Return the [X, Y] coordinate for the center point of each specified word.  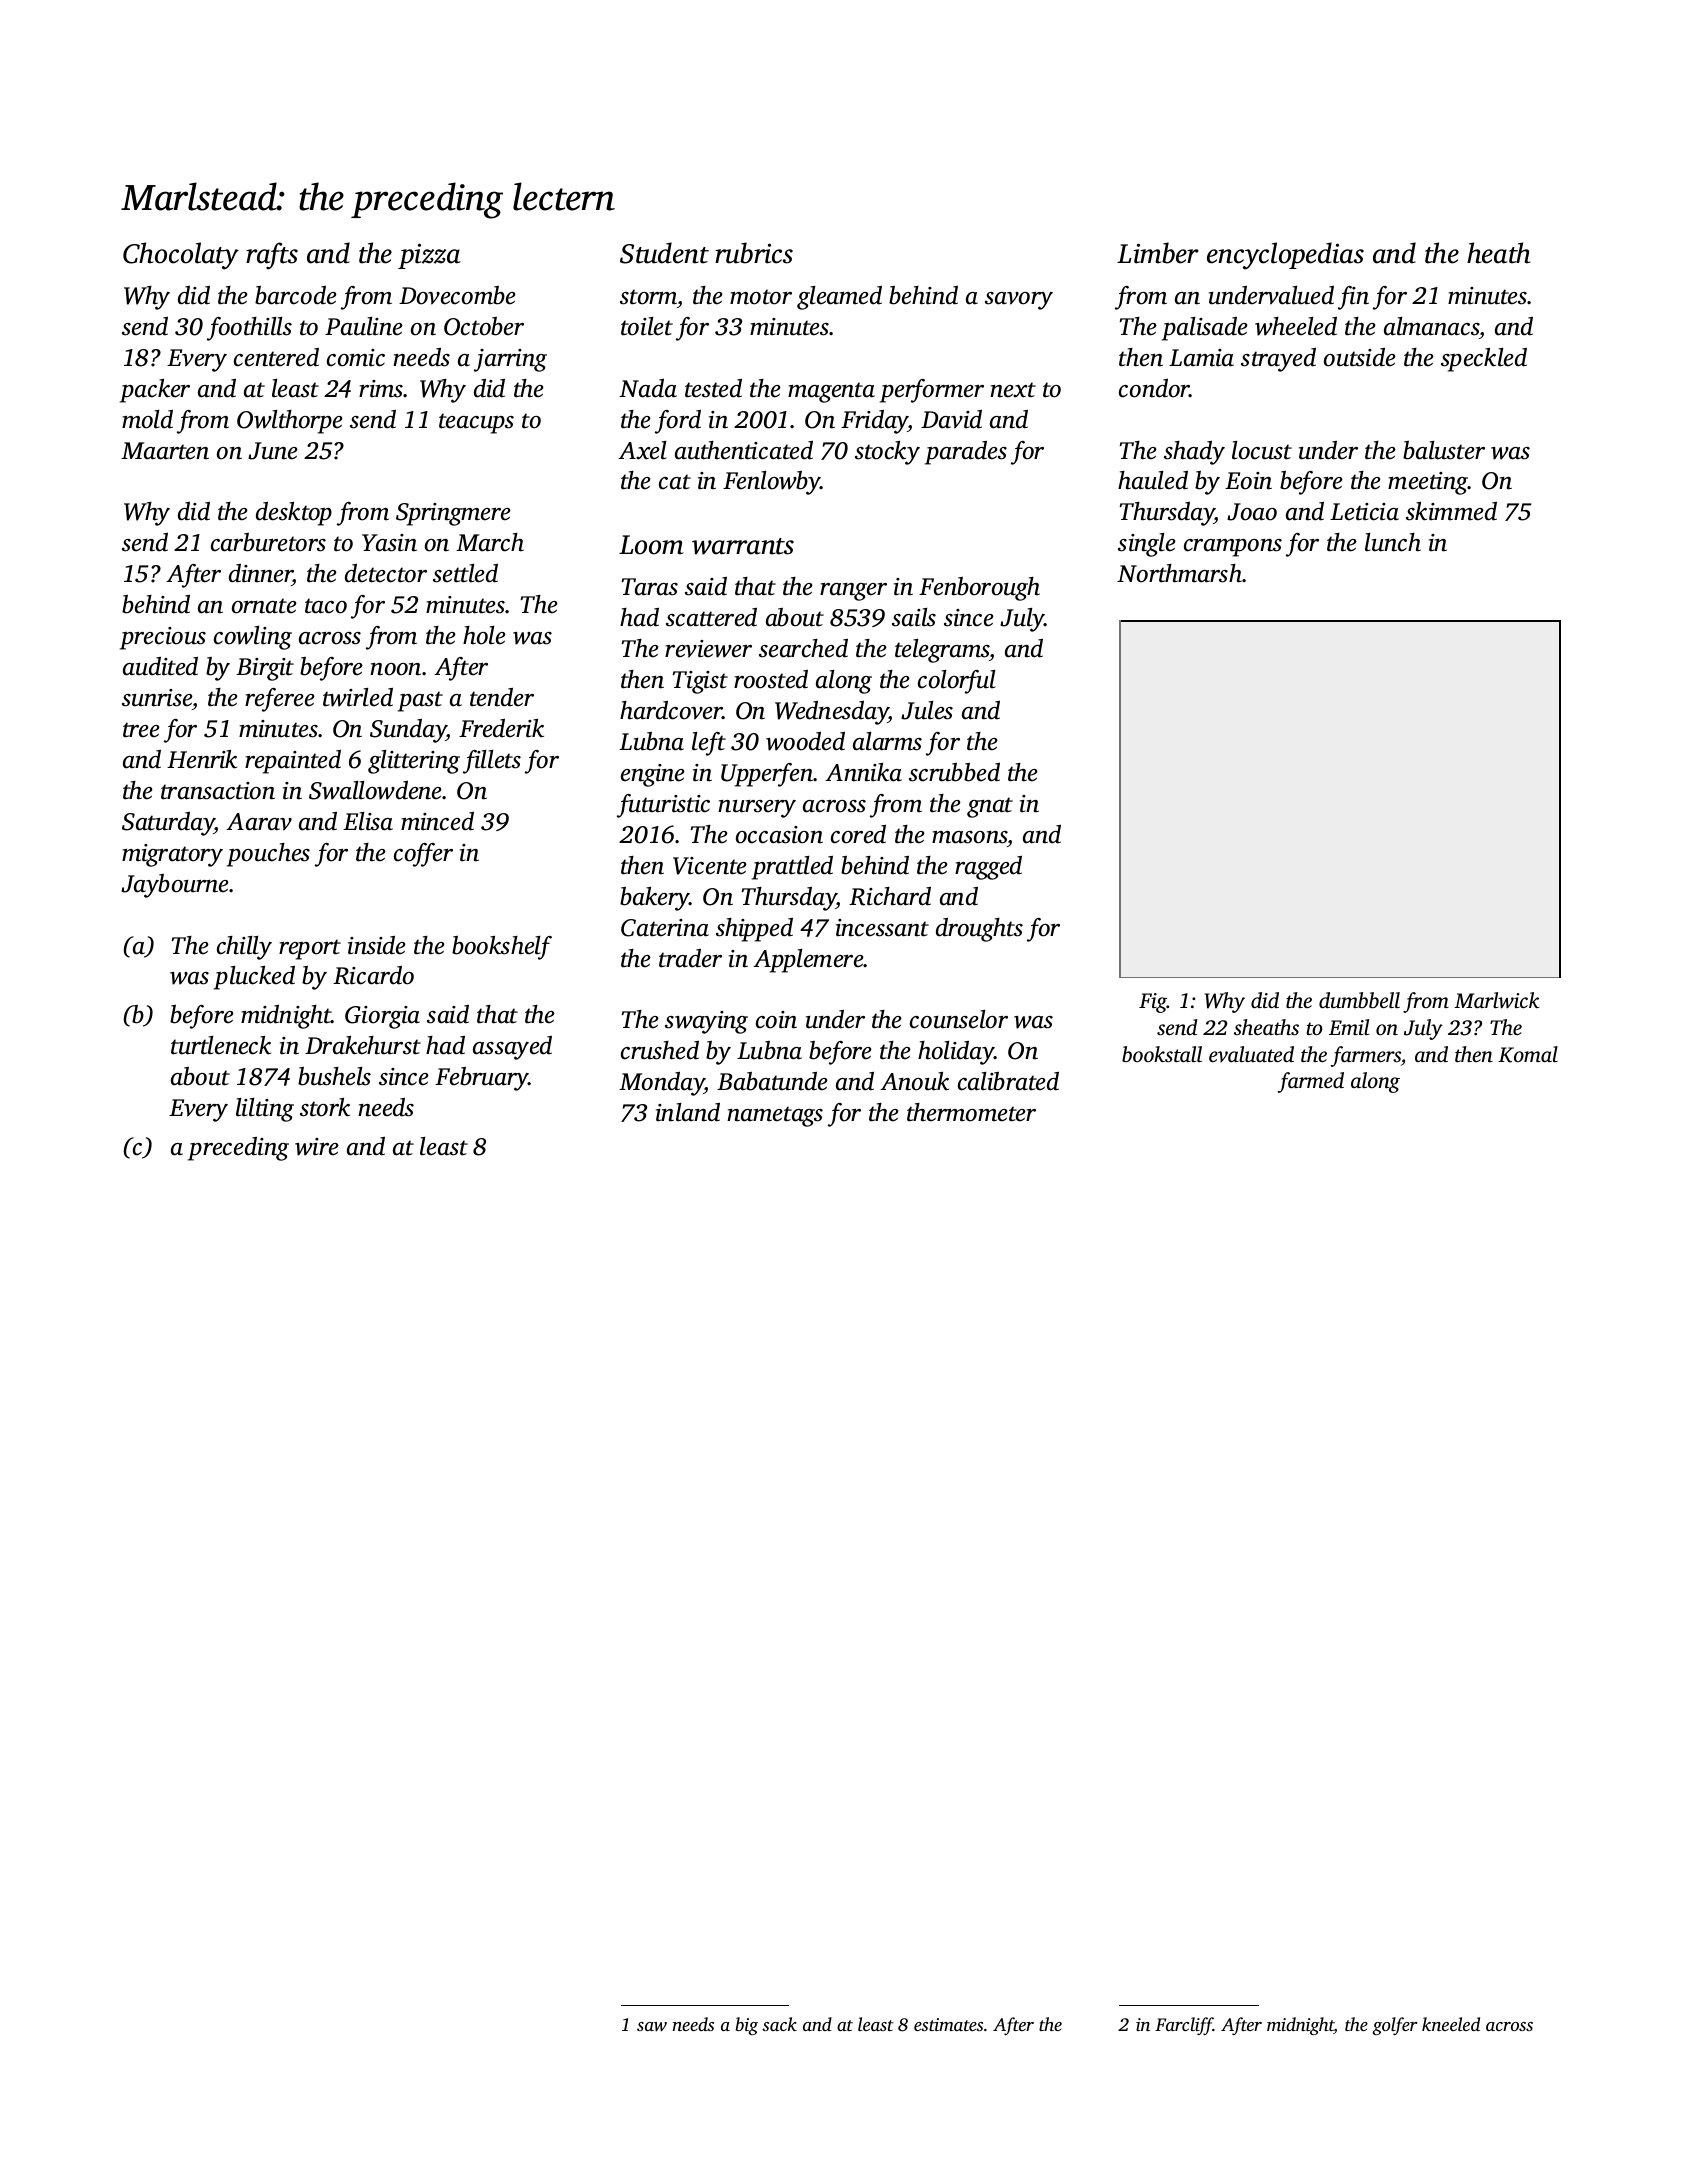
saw [652, 2026]
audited [160, 666]
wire [317, 1147]
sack [779, 2024]
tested [713, 388]
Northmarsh [1179, 573]
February [482, 1079]
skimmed [1451, 511]
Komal [1528, 1054]
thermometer [971, 1112]
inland [688, 1112]
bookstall [1162, 1054]
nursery [757, 809]
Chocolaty [181, 256]
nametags [775, 1116]
